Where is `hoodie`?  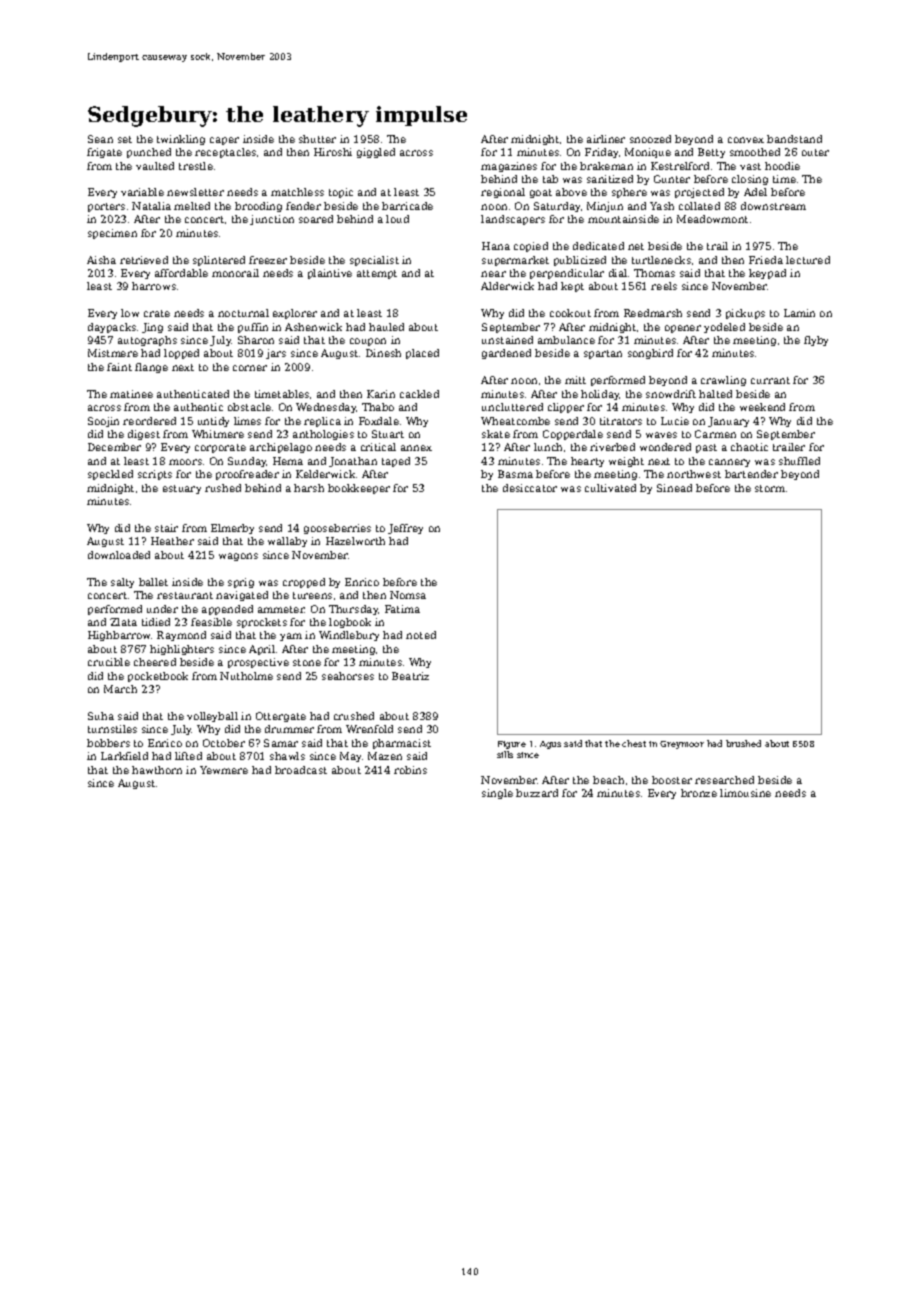
hoodie is located at coordinates (782, 166).
